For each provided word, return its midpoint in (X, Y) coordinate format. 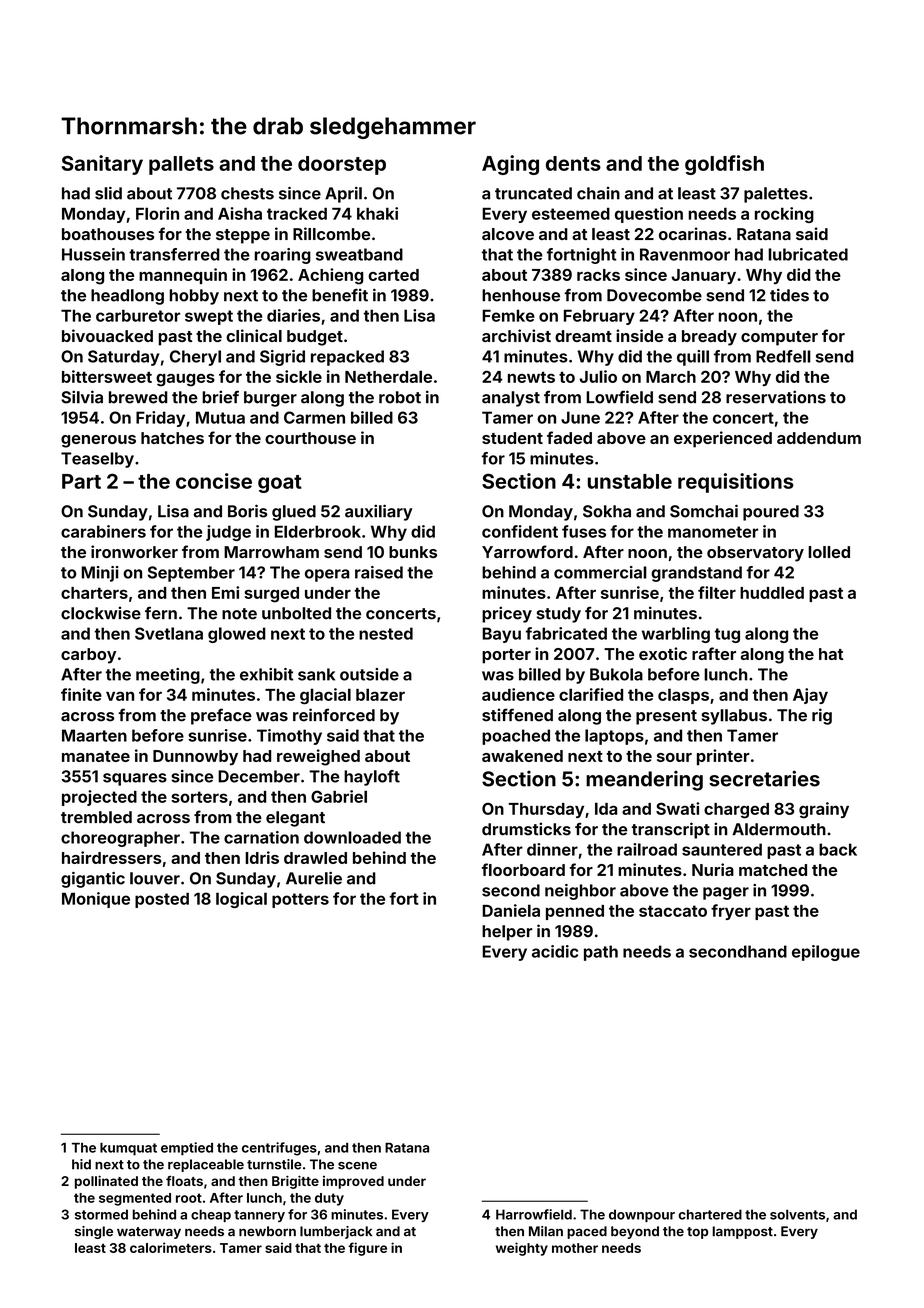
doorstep (342, 165)
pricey (507, 614)
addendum (819, 438)
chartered (710, 1214)
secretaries (764, 778)
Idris (262, 857)
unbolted (296, 613)
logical (241, 900)
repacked (347, 358)
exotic (663, 653)
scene (357, 1166)
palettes (776, 195)
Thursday (546, 810)
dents (573, 163)
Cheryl (195, 358)
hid (81, 1164)
